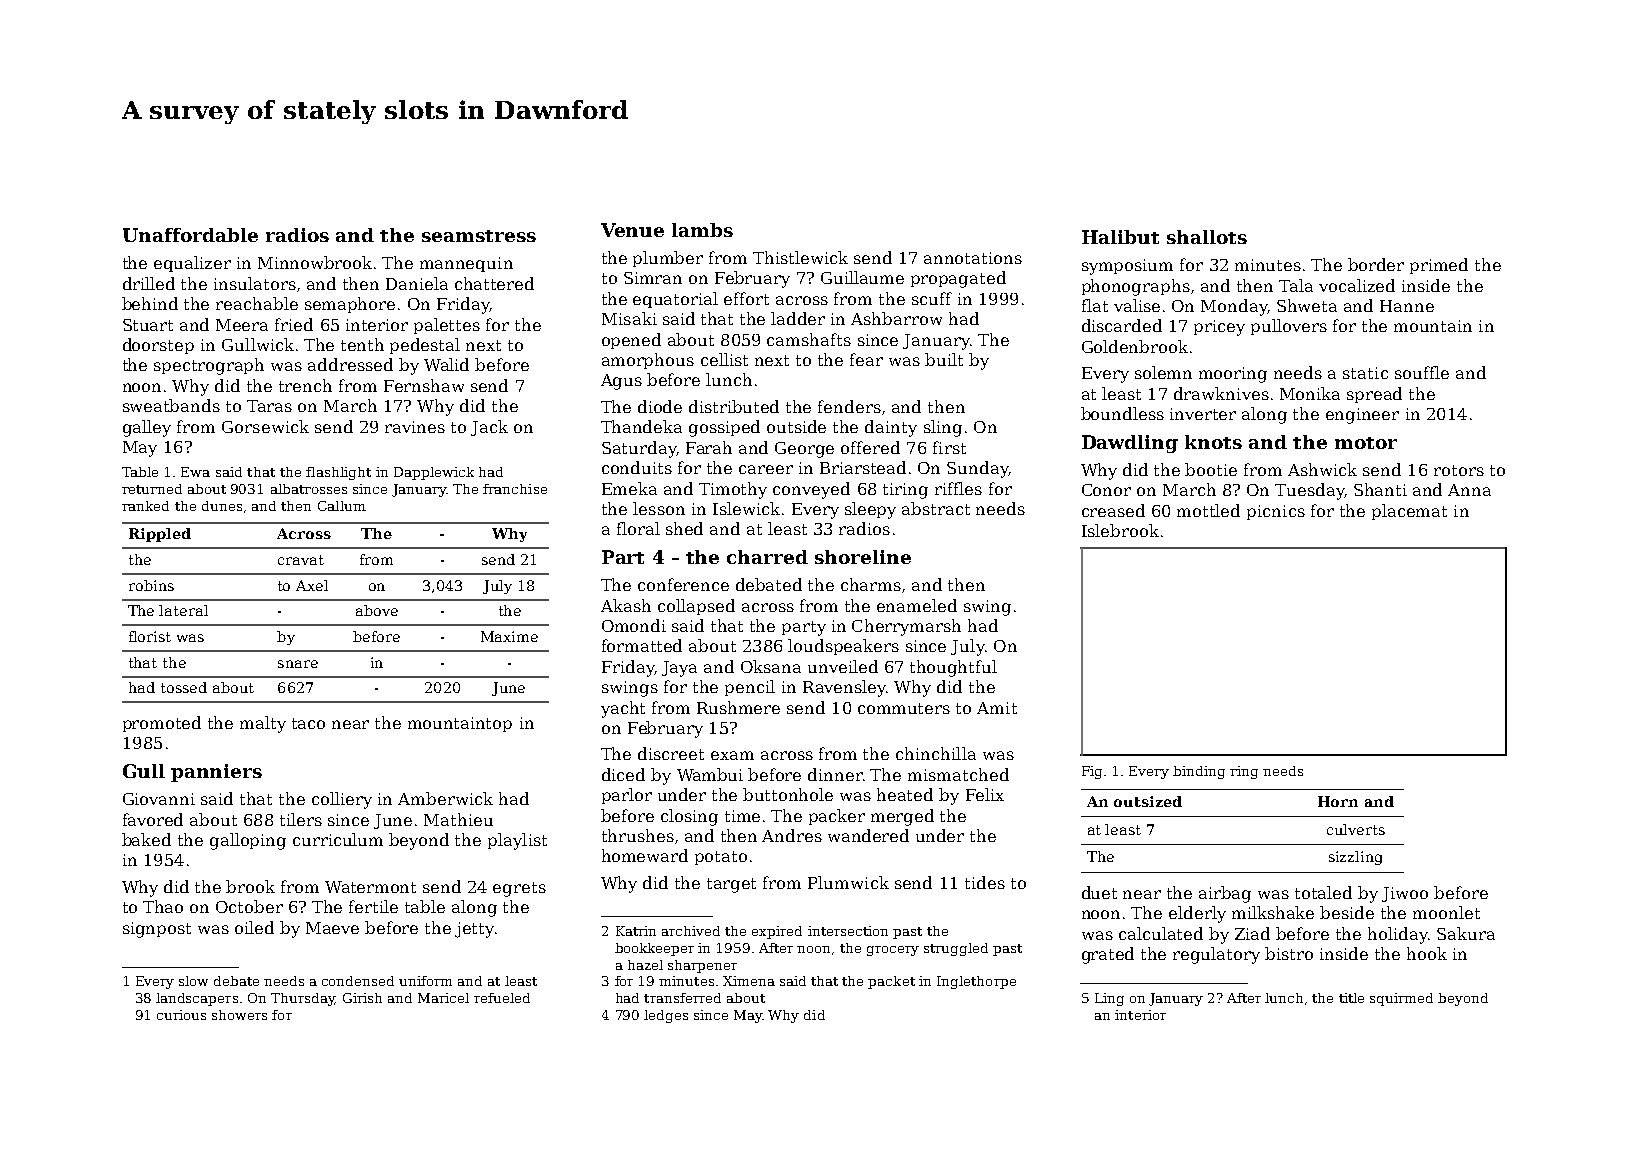 The image size is (1629, 1152). What do you see at coordinates (494, 283) in the screenshot?
I see `chattered` at bounding box center [494, 283].
